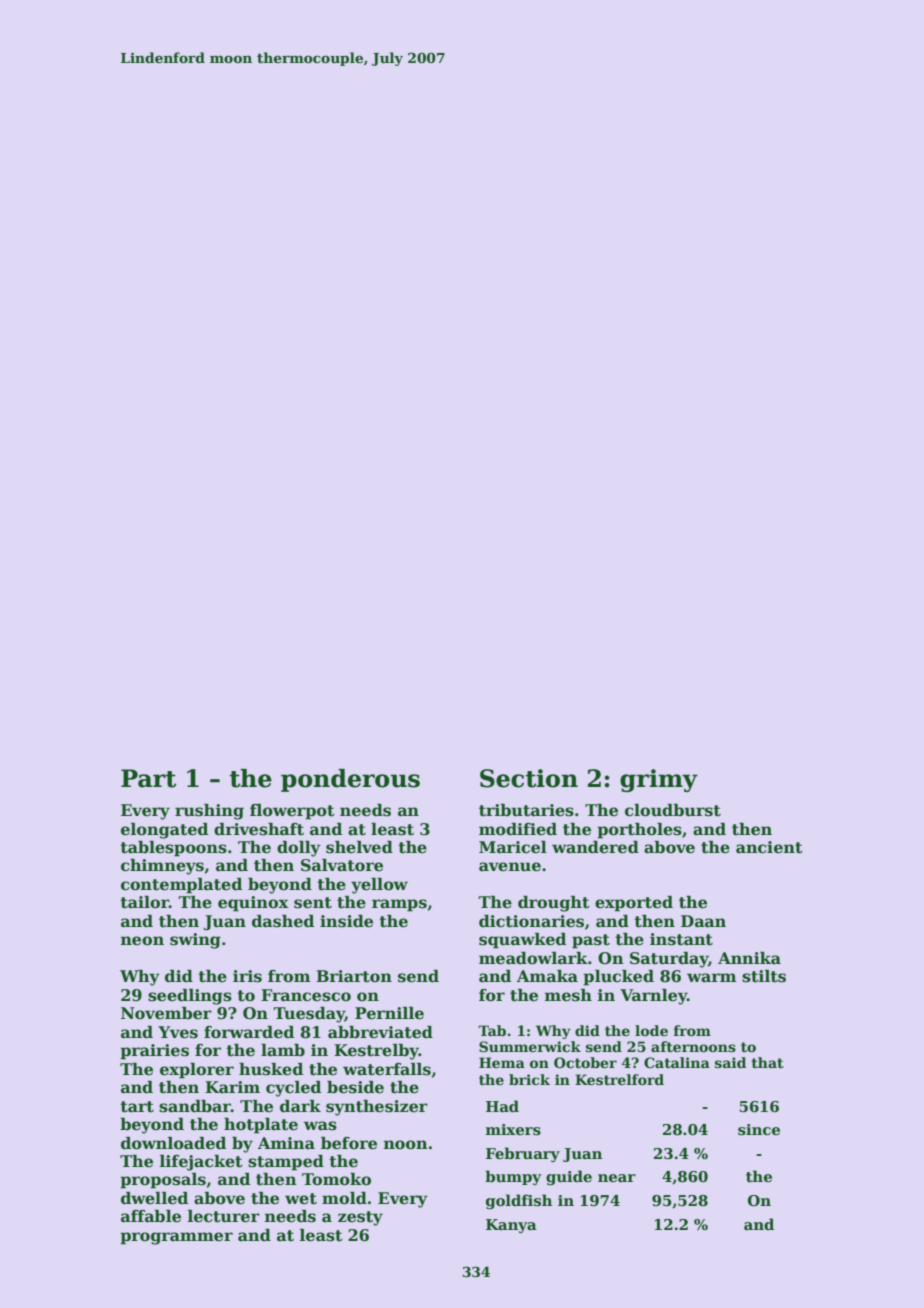 This screenshot has width=924, height=1308. Describe the element at coordinates (178, 1032) in the screenshot. I see `Yves` at that location.
